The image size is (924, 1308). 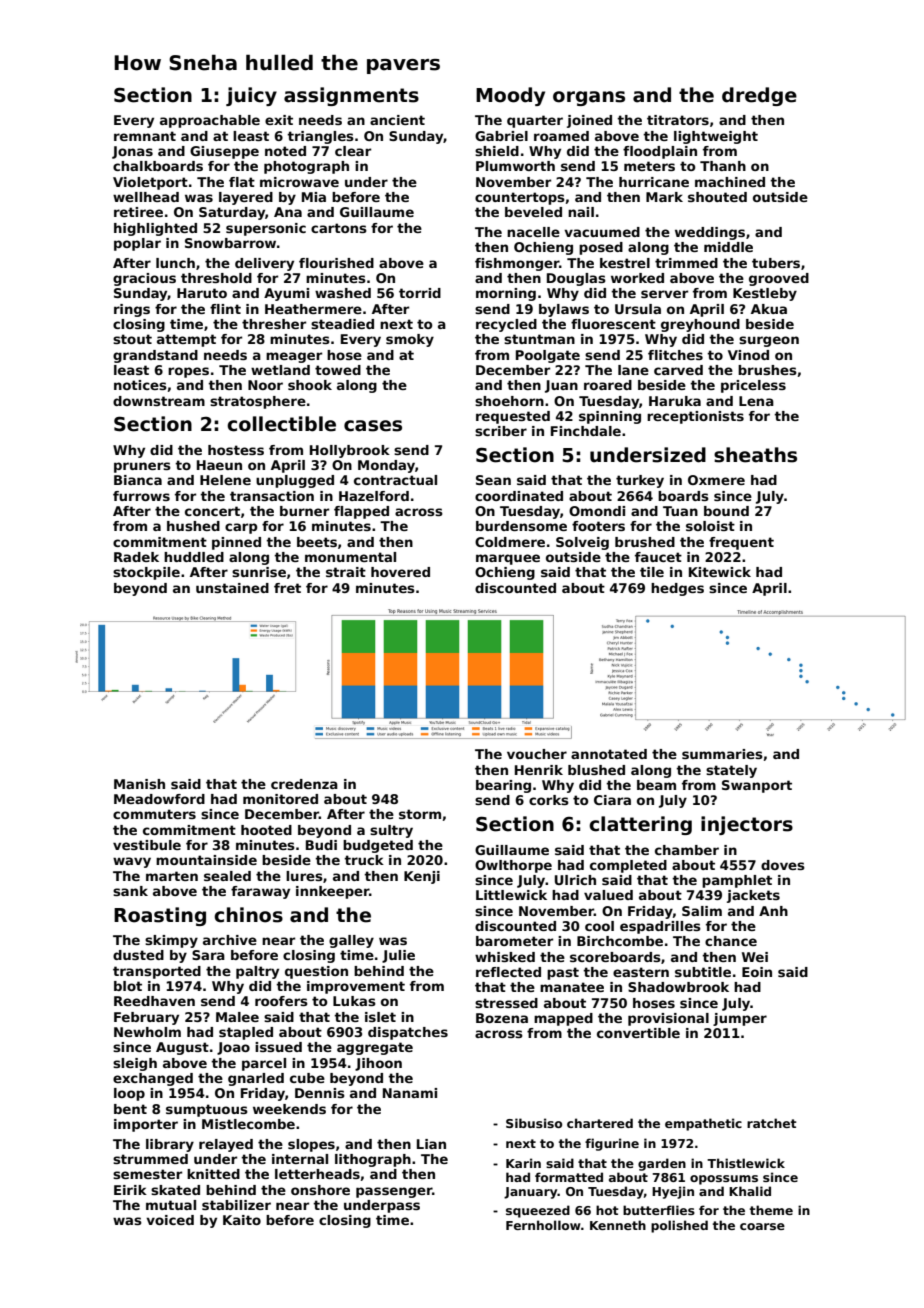 I want to click on approachable, so click(x=210, y=121).
